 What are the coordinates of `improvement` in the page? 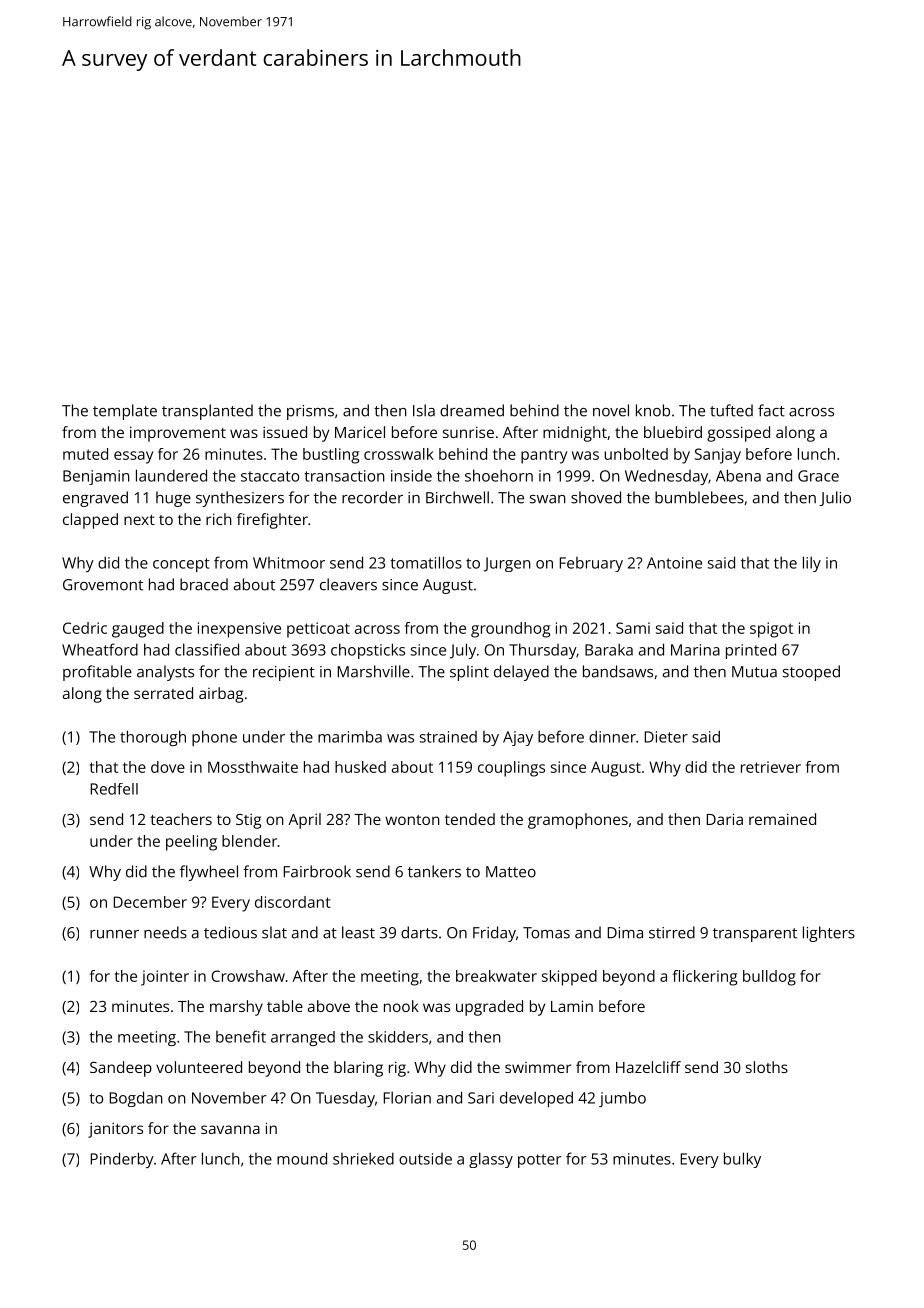 It's located at (178, 434).
